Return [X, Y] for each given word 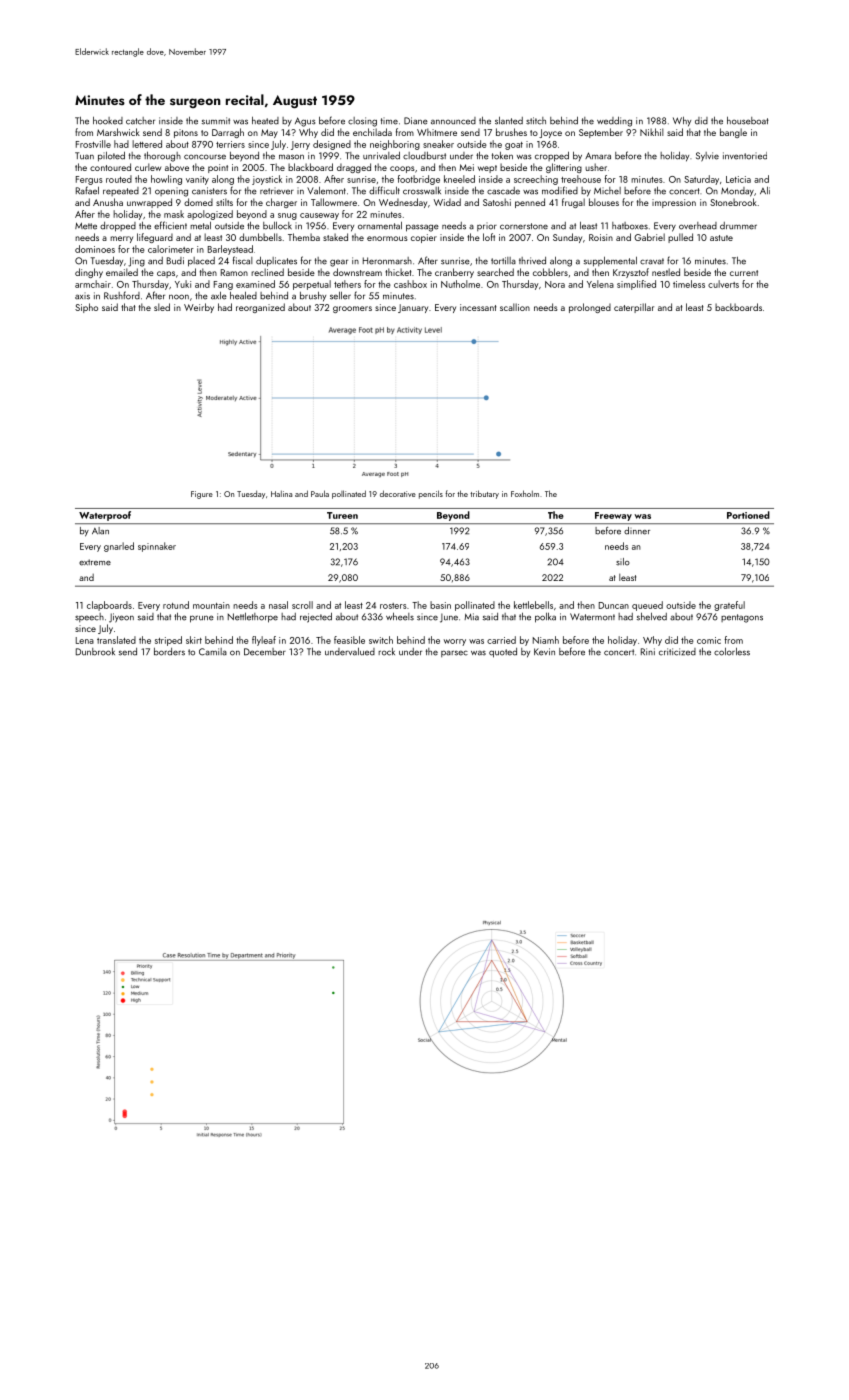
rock [386, 652]
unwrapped [149, 203]
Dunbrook [95, 652]
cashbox [410, 284]
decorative [398, 493]
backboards [738, 307]
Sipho [86, 308]
